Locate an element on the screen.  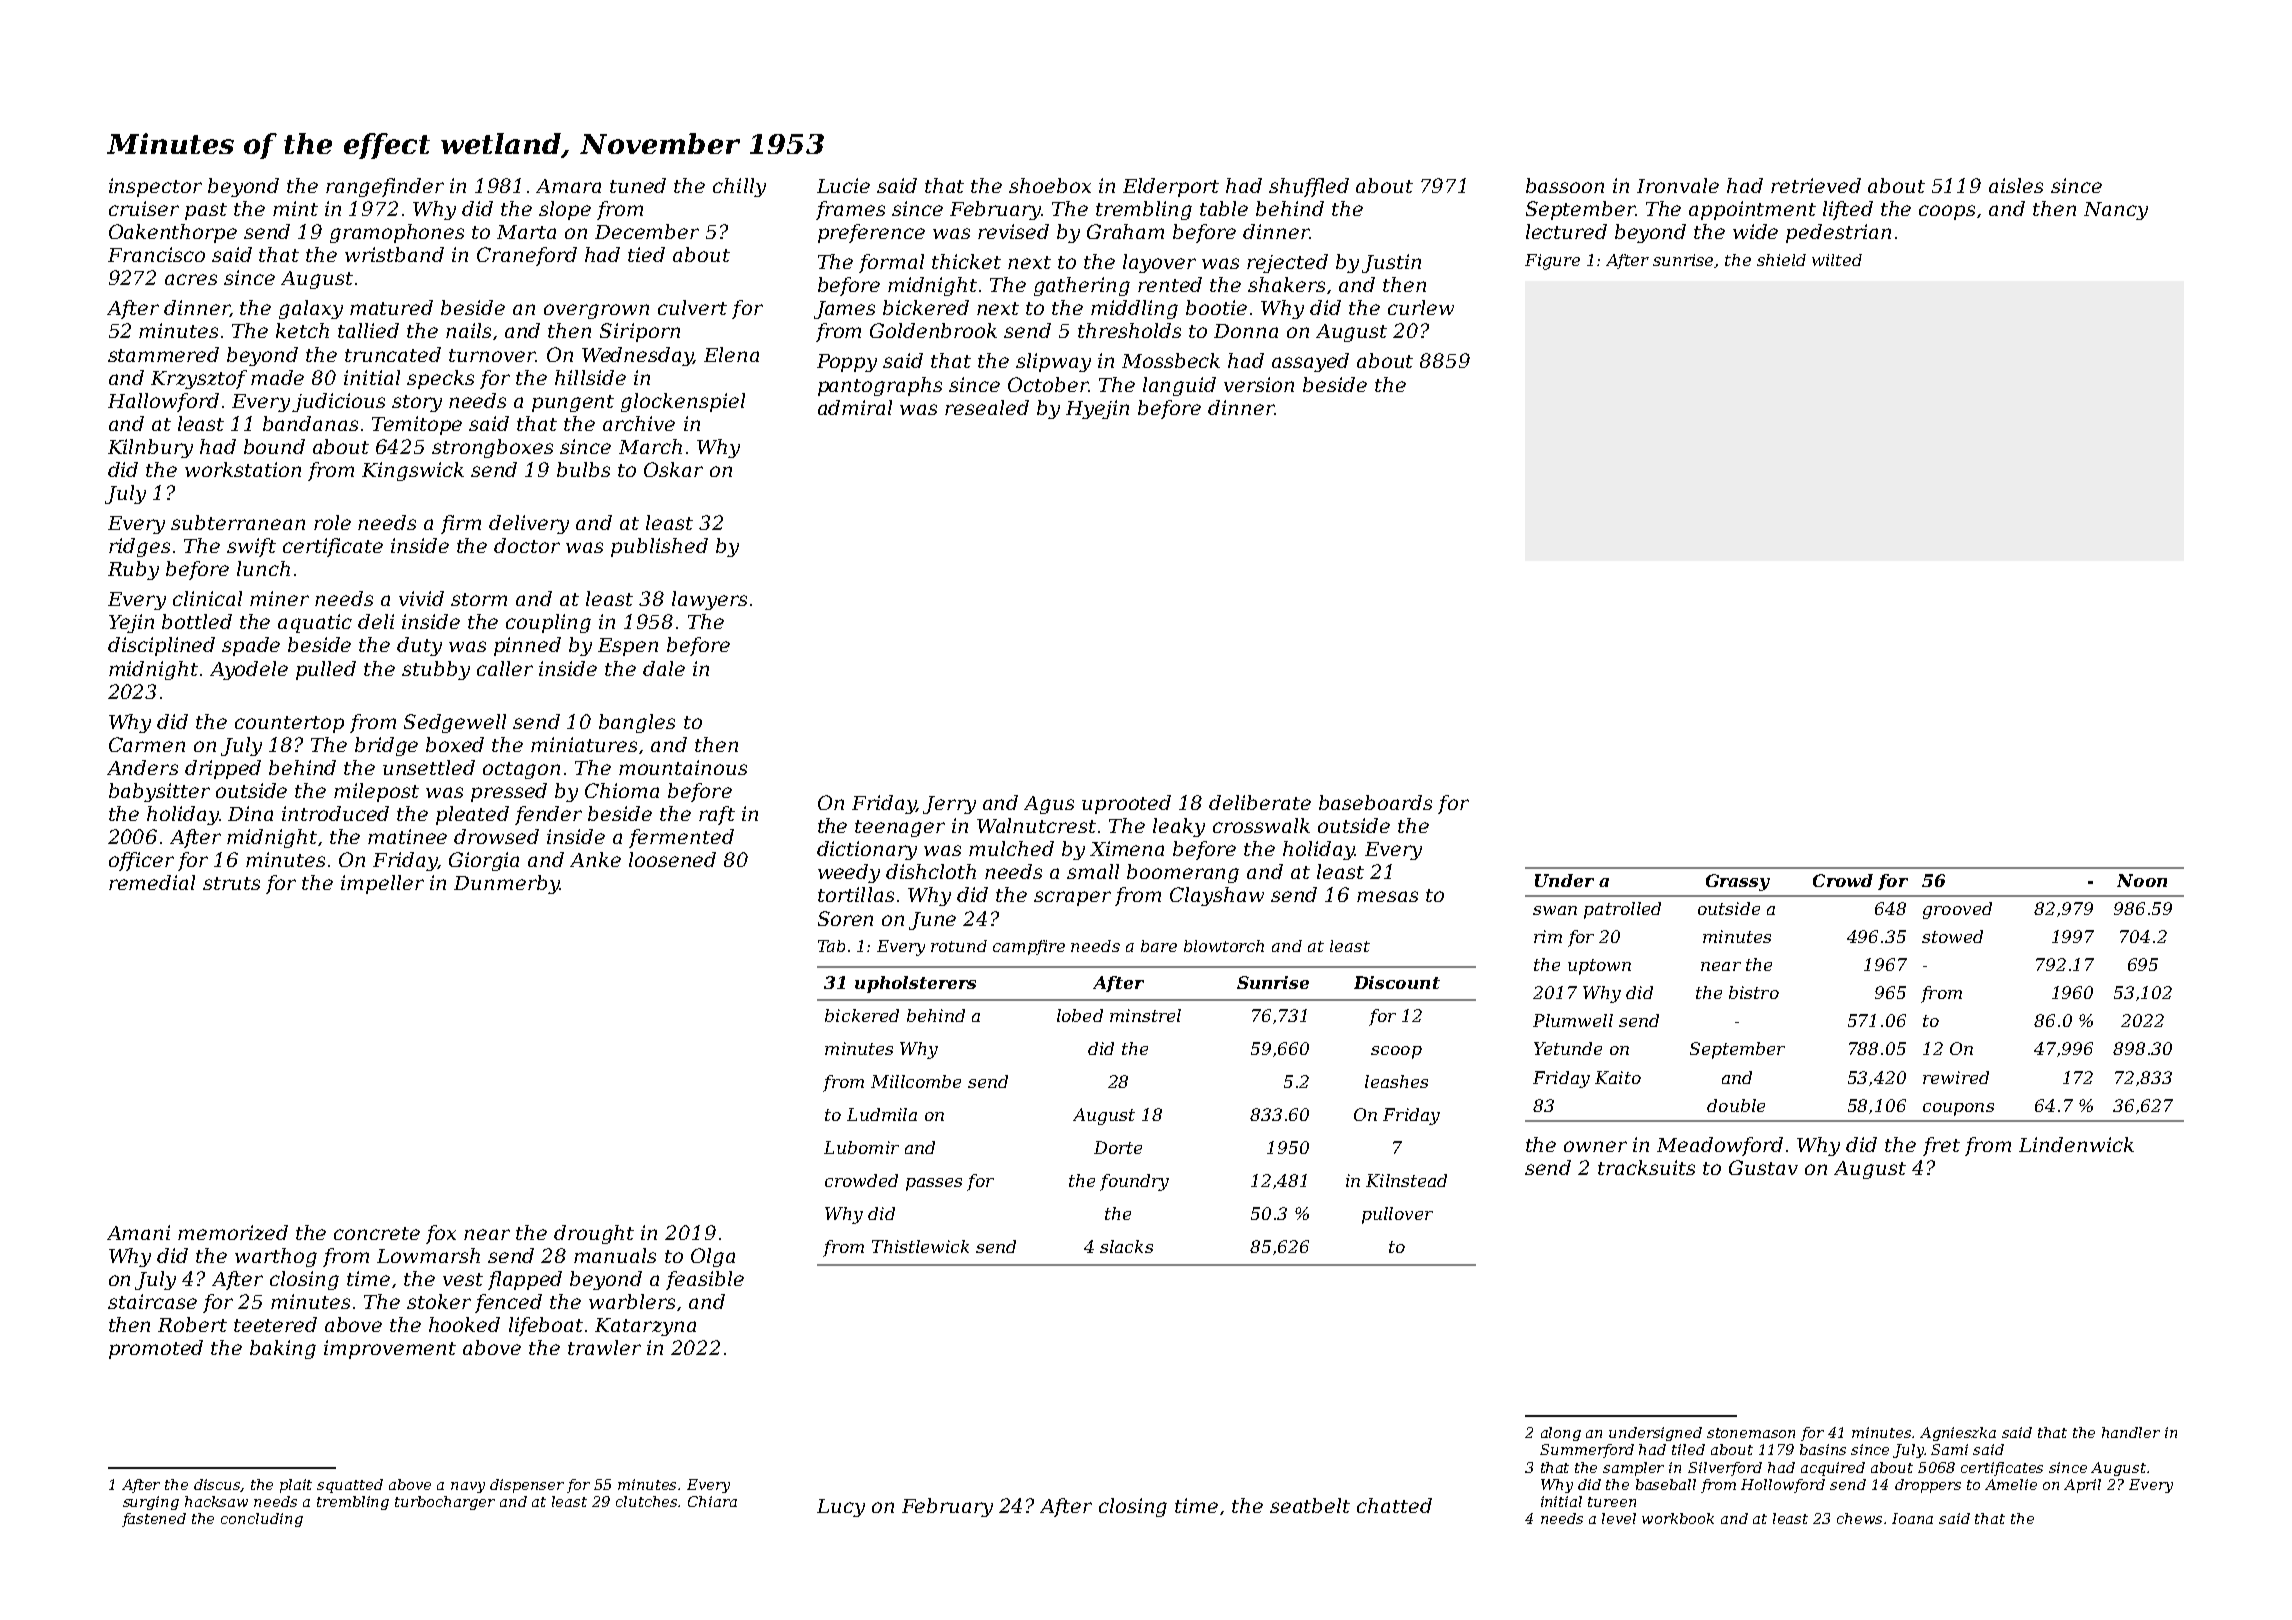
foundry is located at coordinates (1134, 1182).
